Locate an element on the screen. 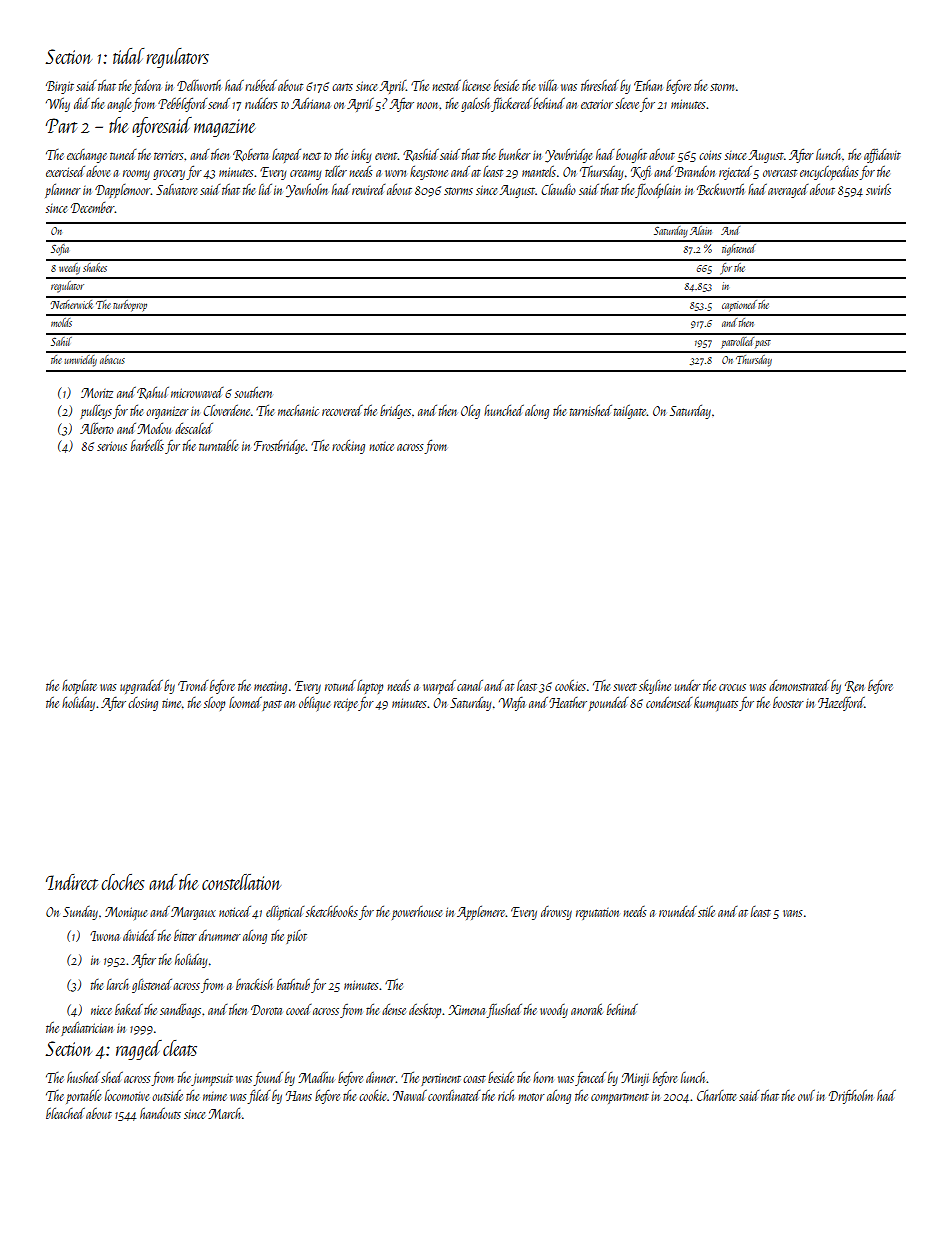 This screenshot has height=1233, width=952. hotplate is located at coordinates (79, 687).
